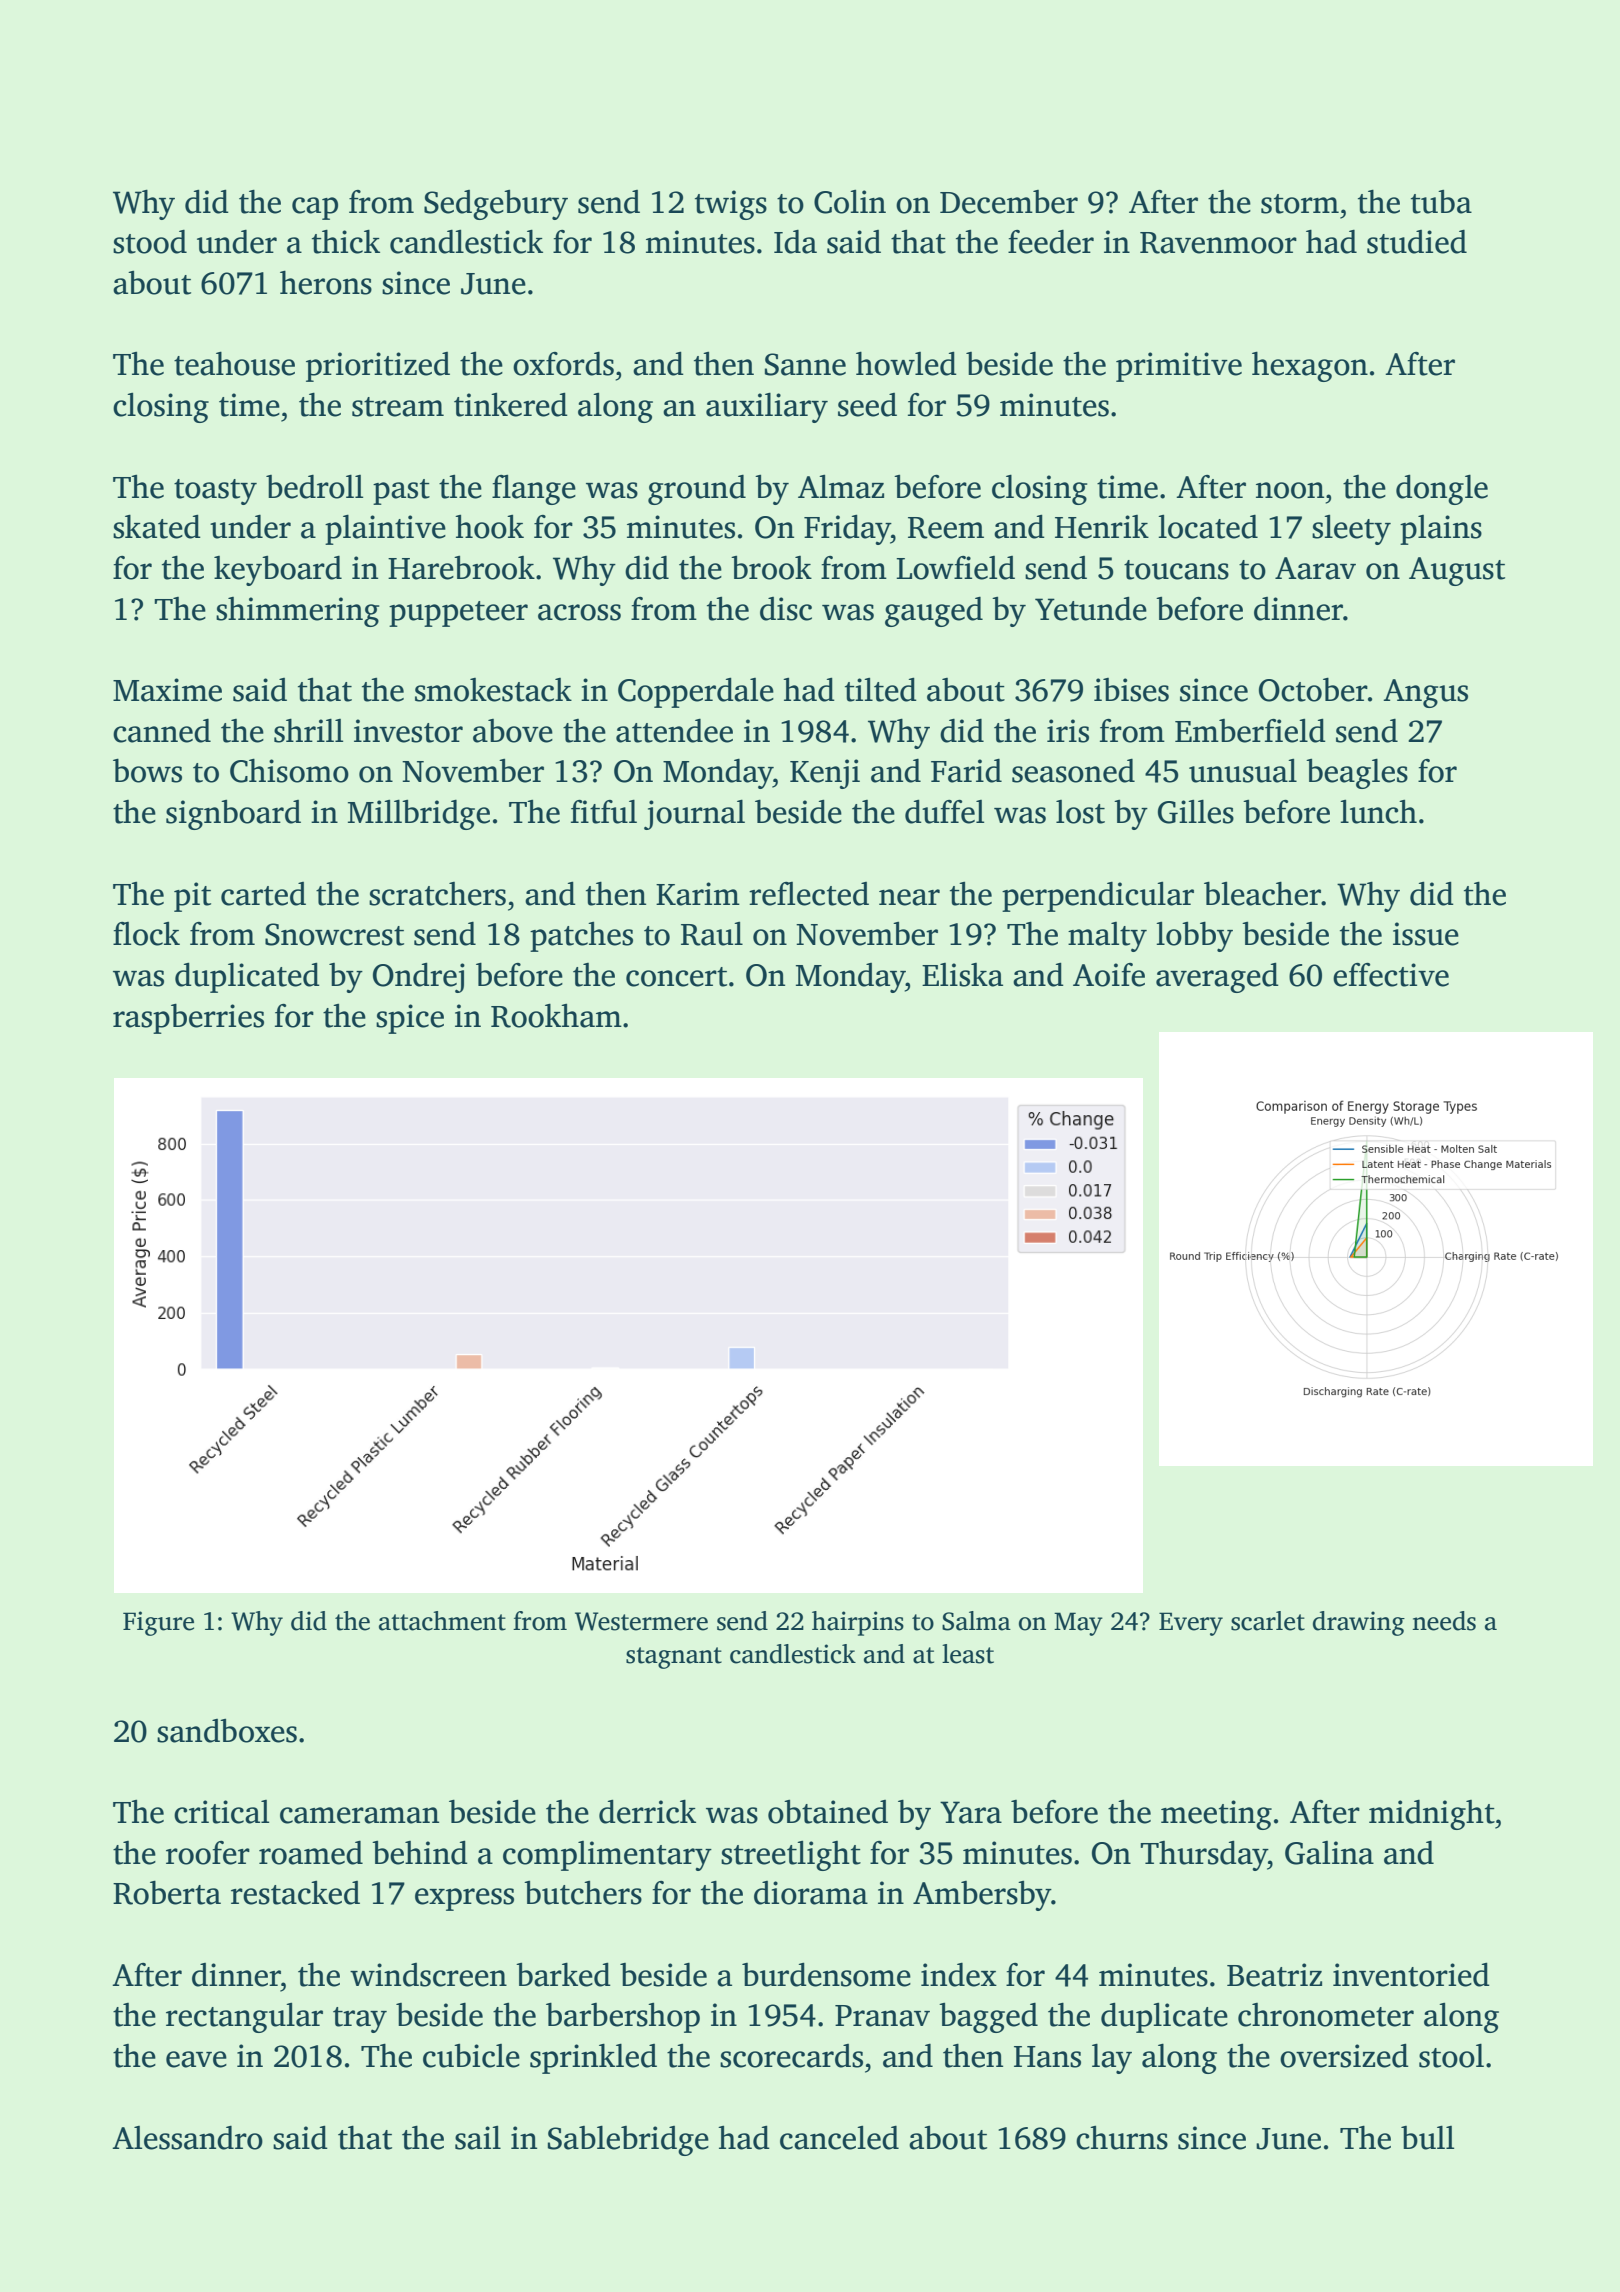  What do you see at coordinates (1073, 771) in the image?
I see `seasoned` at bounding box center [1073, 771].
